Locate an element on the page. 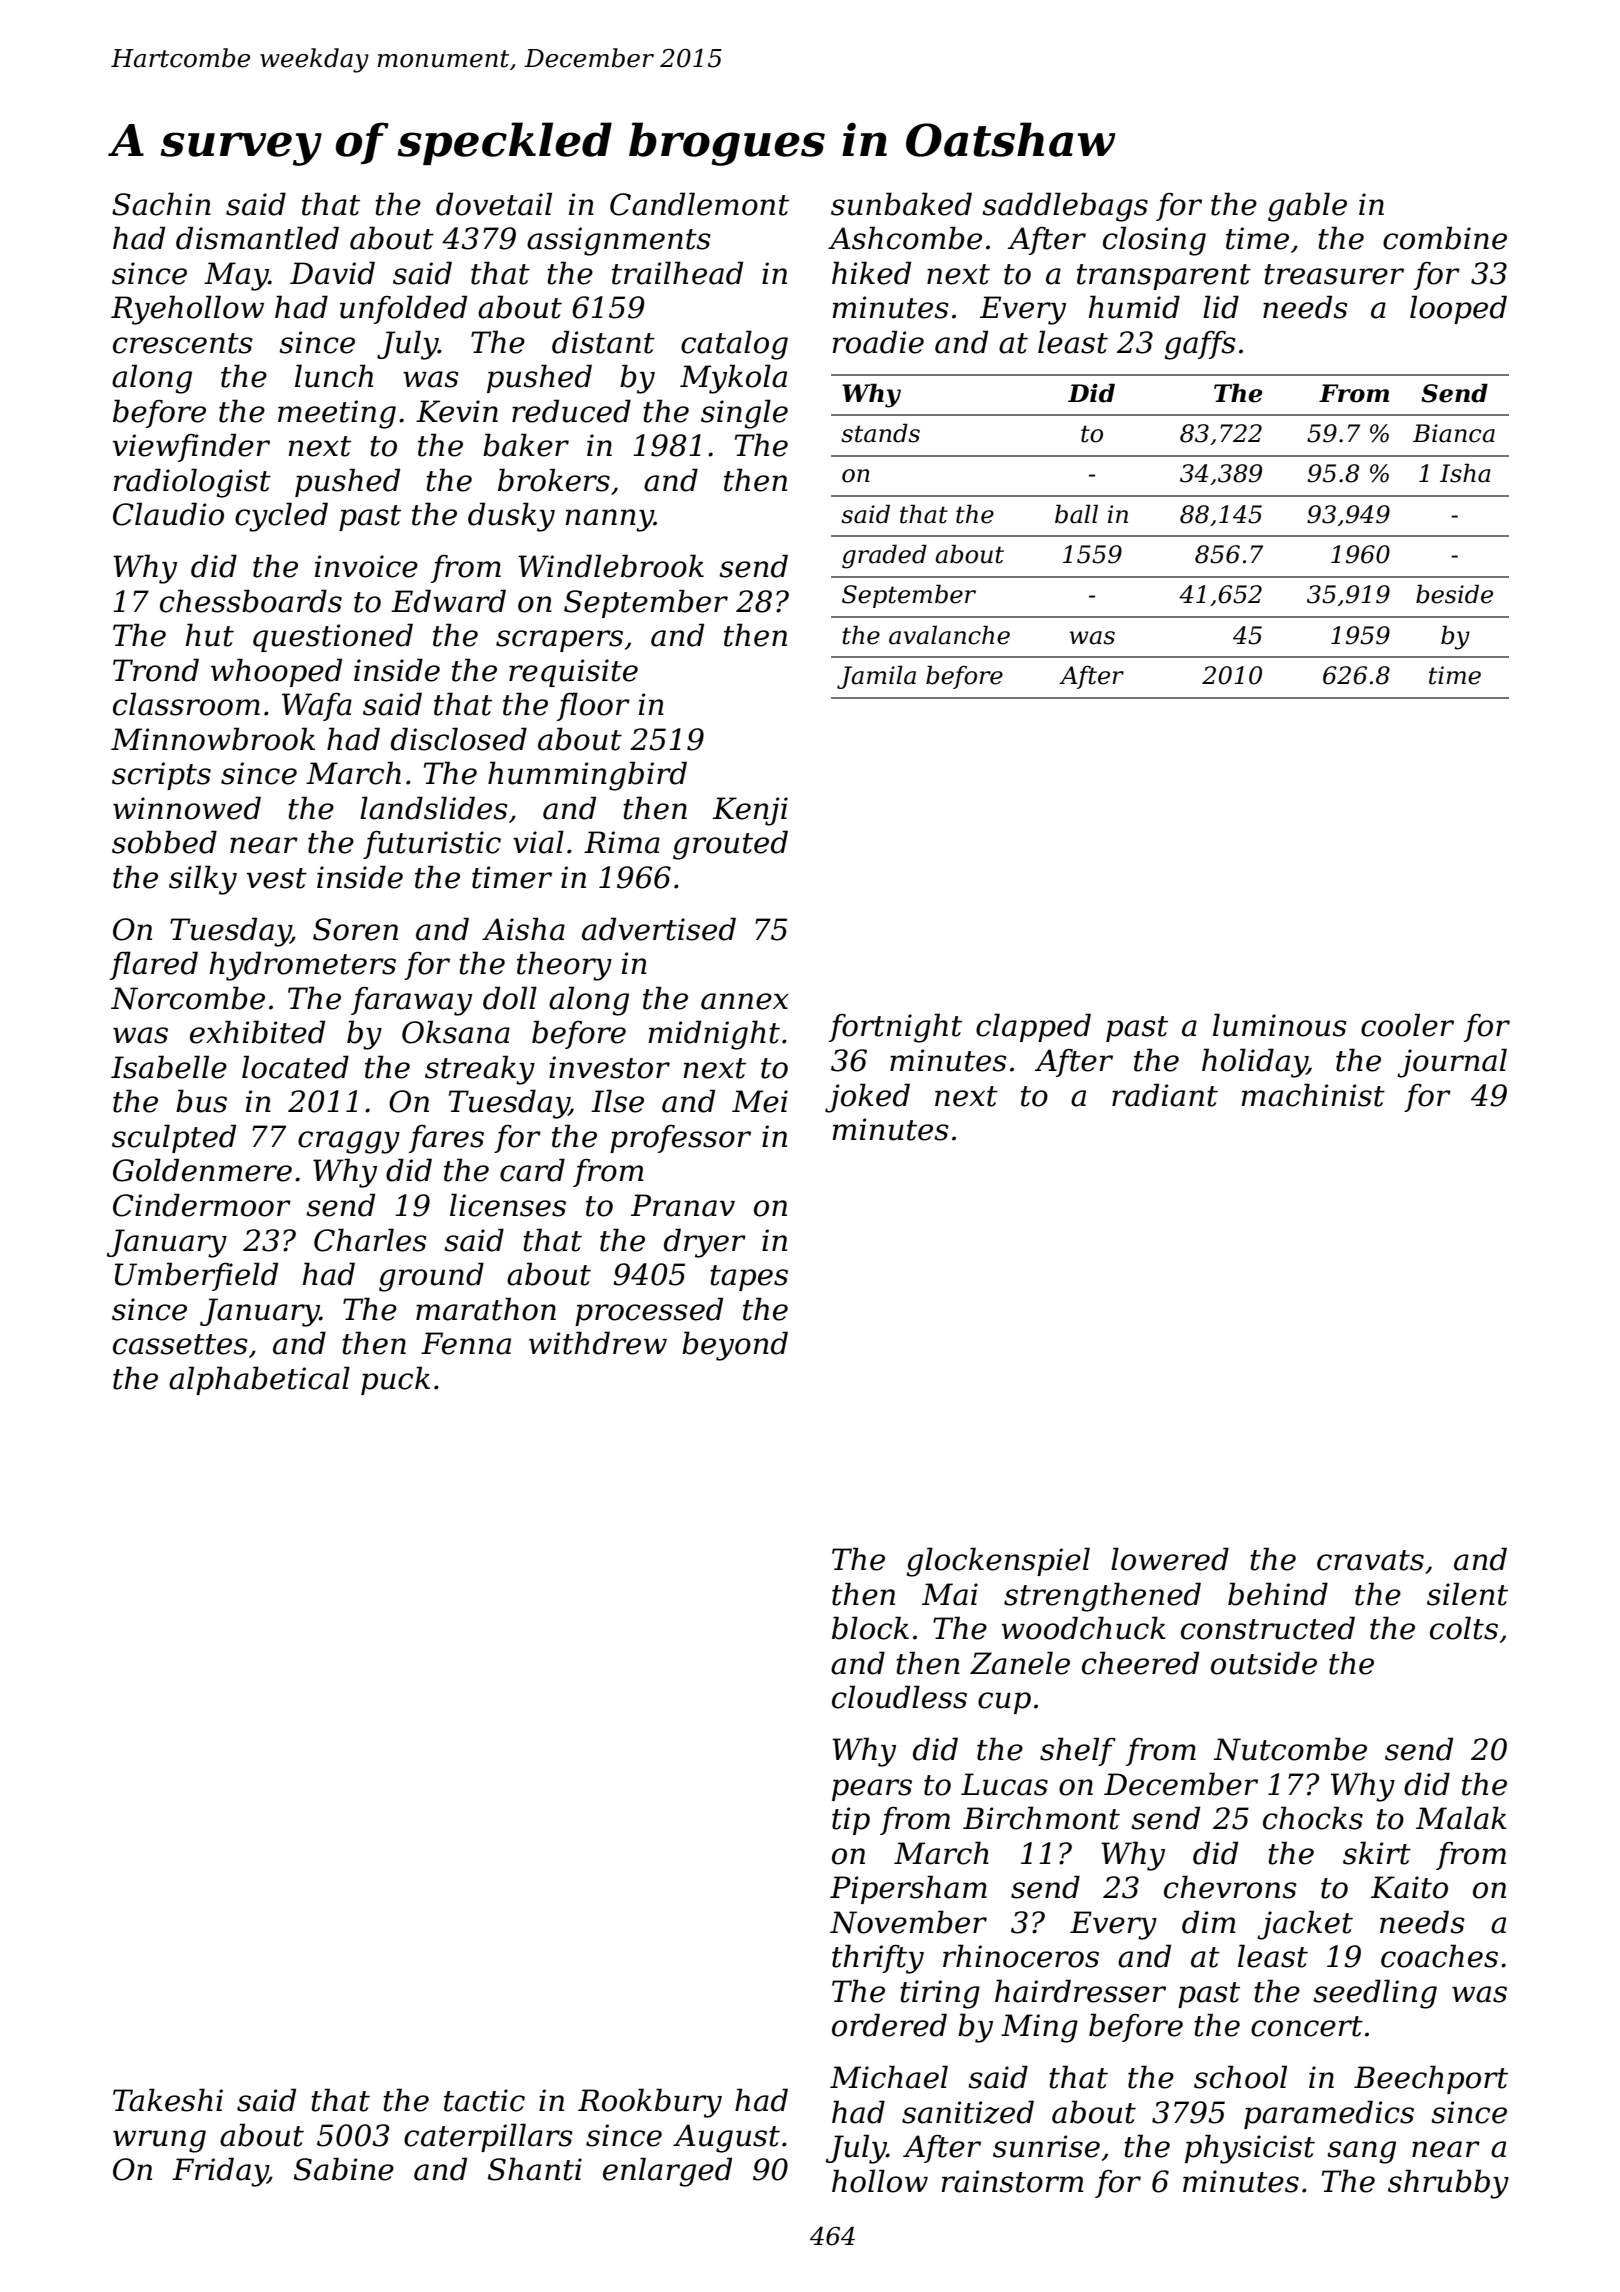 The image size is (1620, 2292). withdrew is located at coordinates (598, 1343).
